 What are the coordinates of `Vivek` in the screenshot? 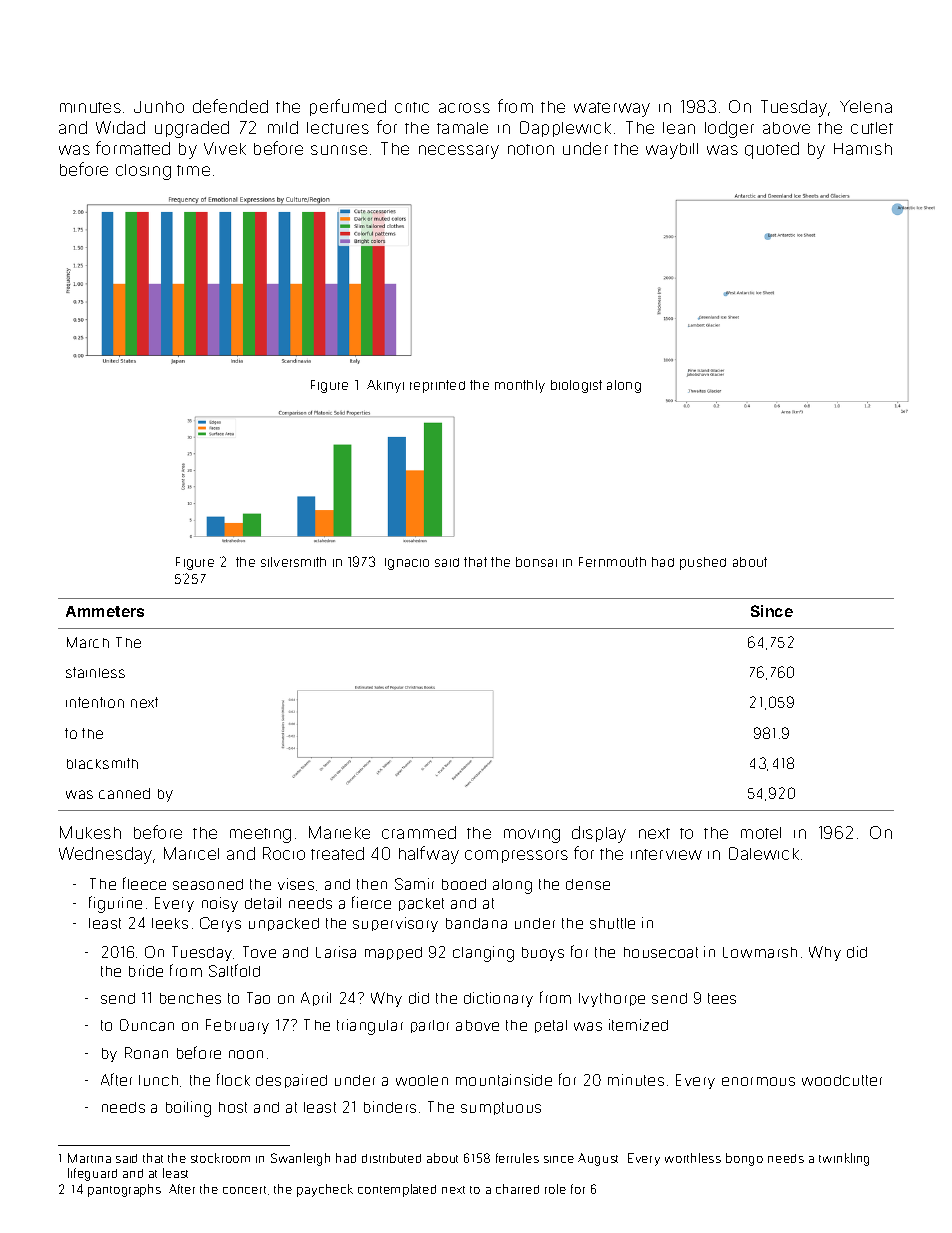 It's located at (225, 148).
